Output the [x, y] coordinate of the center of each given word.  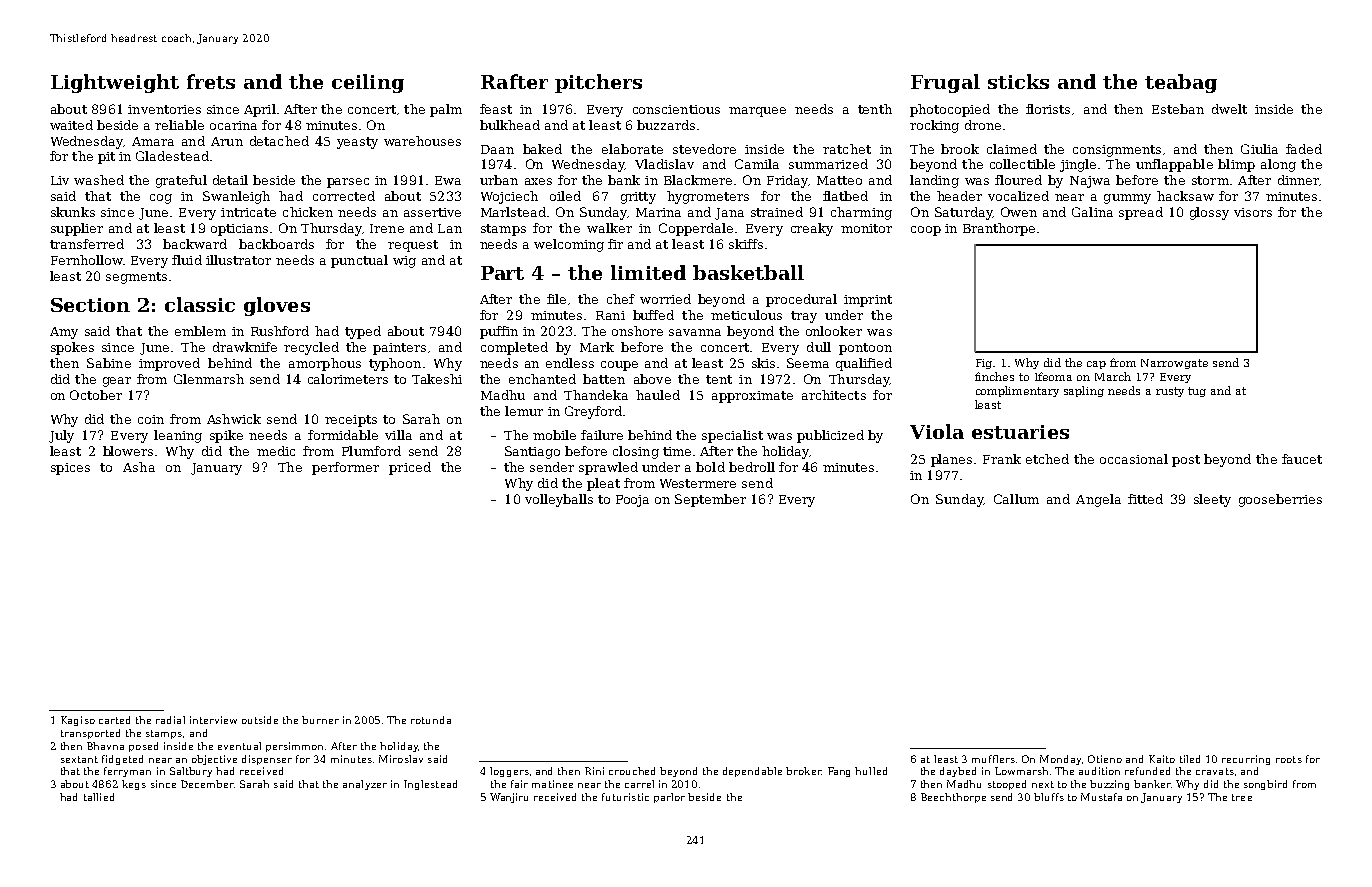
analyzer [365, 785]
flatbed [845, 196]
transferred [87, 244]
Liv [60, 180]
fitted [1145, 499]
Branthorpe [999, 229]
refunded [1147, 771]
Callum [1016, 499]
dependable [752, 772]
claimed [1012, 149]
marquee [757, 112]
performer [345, 468]
